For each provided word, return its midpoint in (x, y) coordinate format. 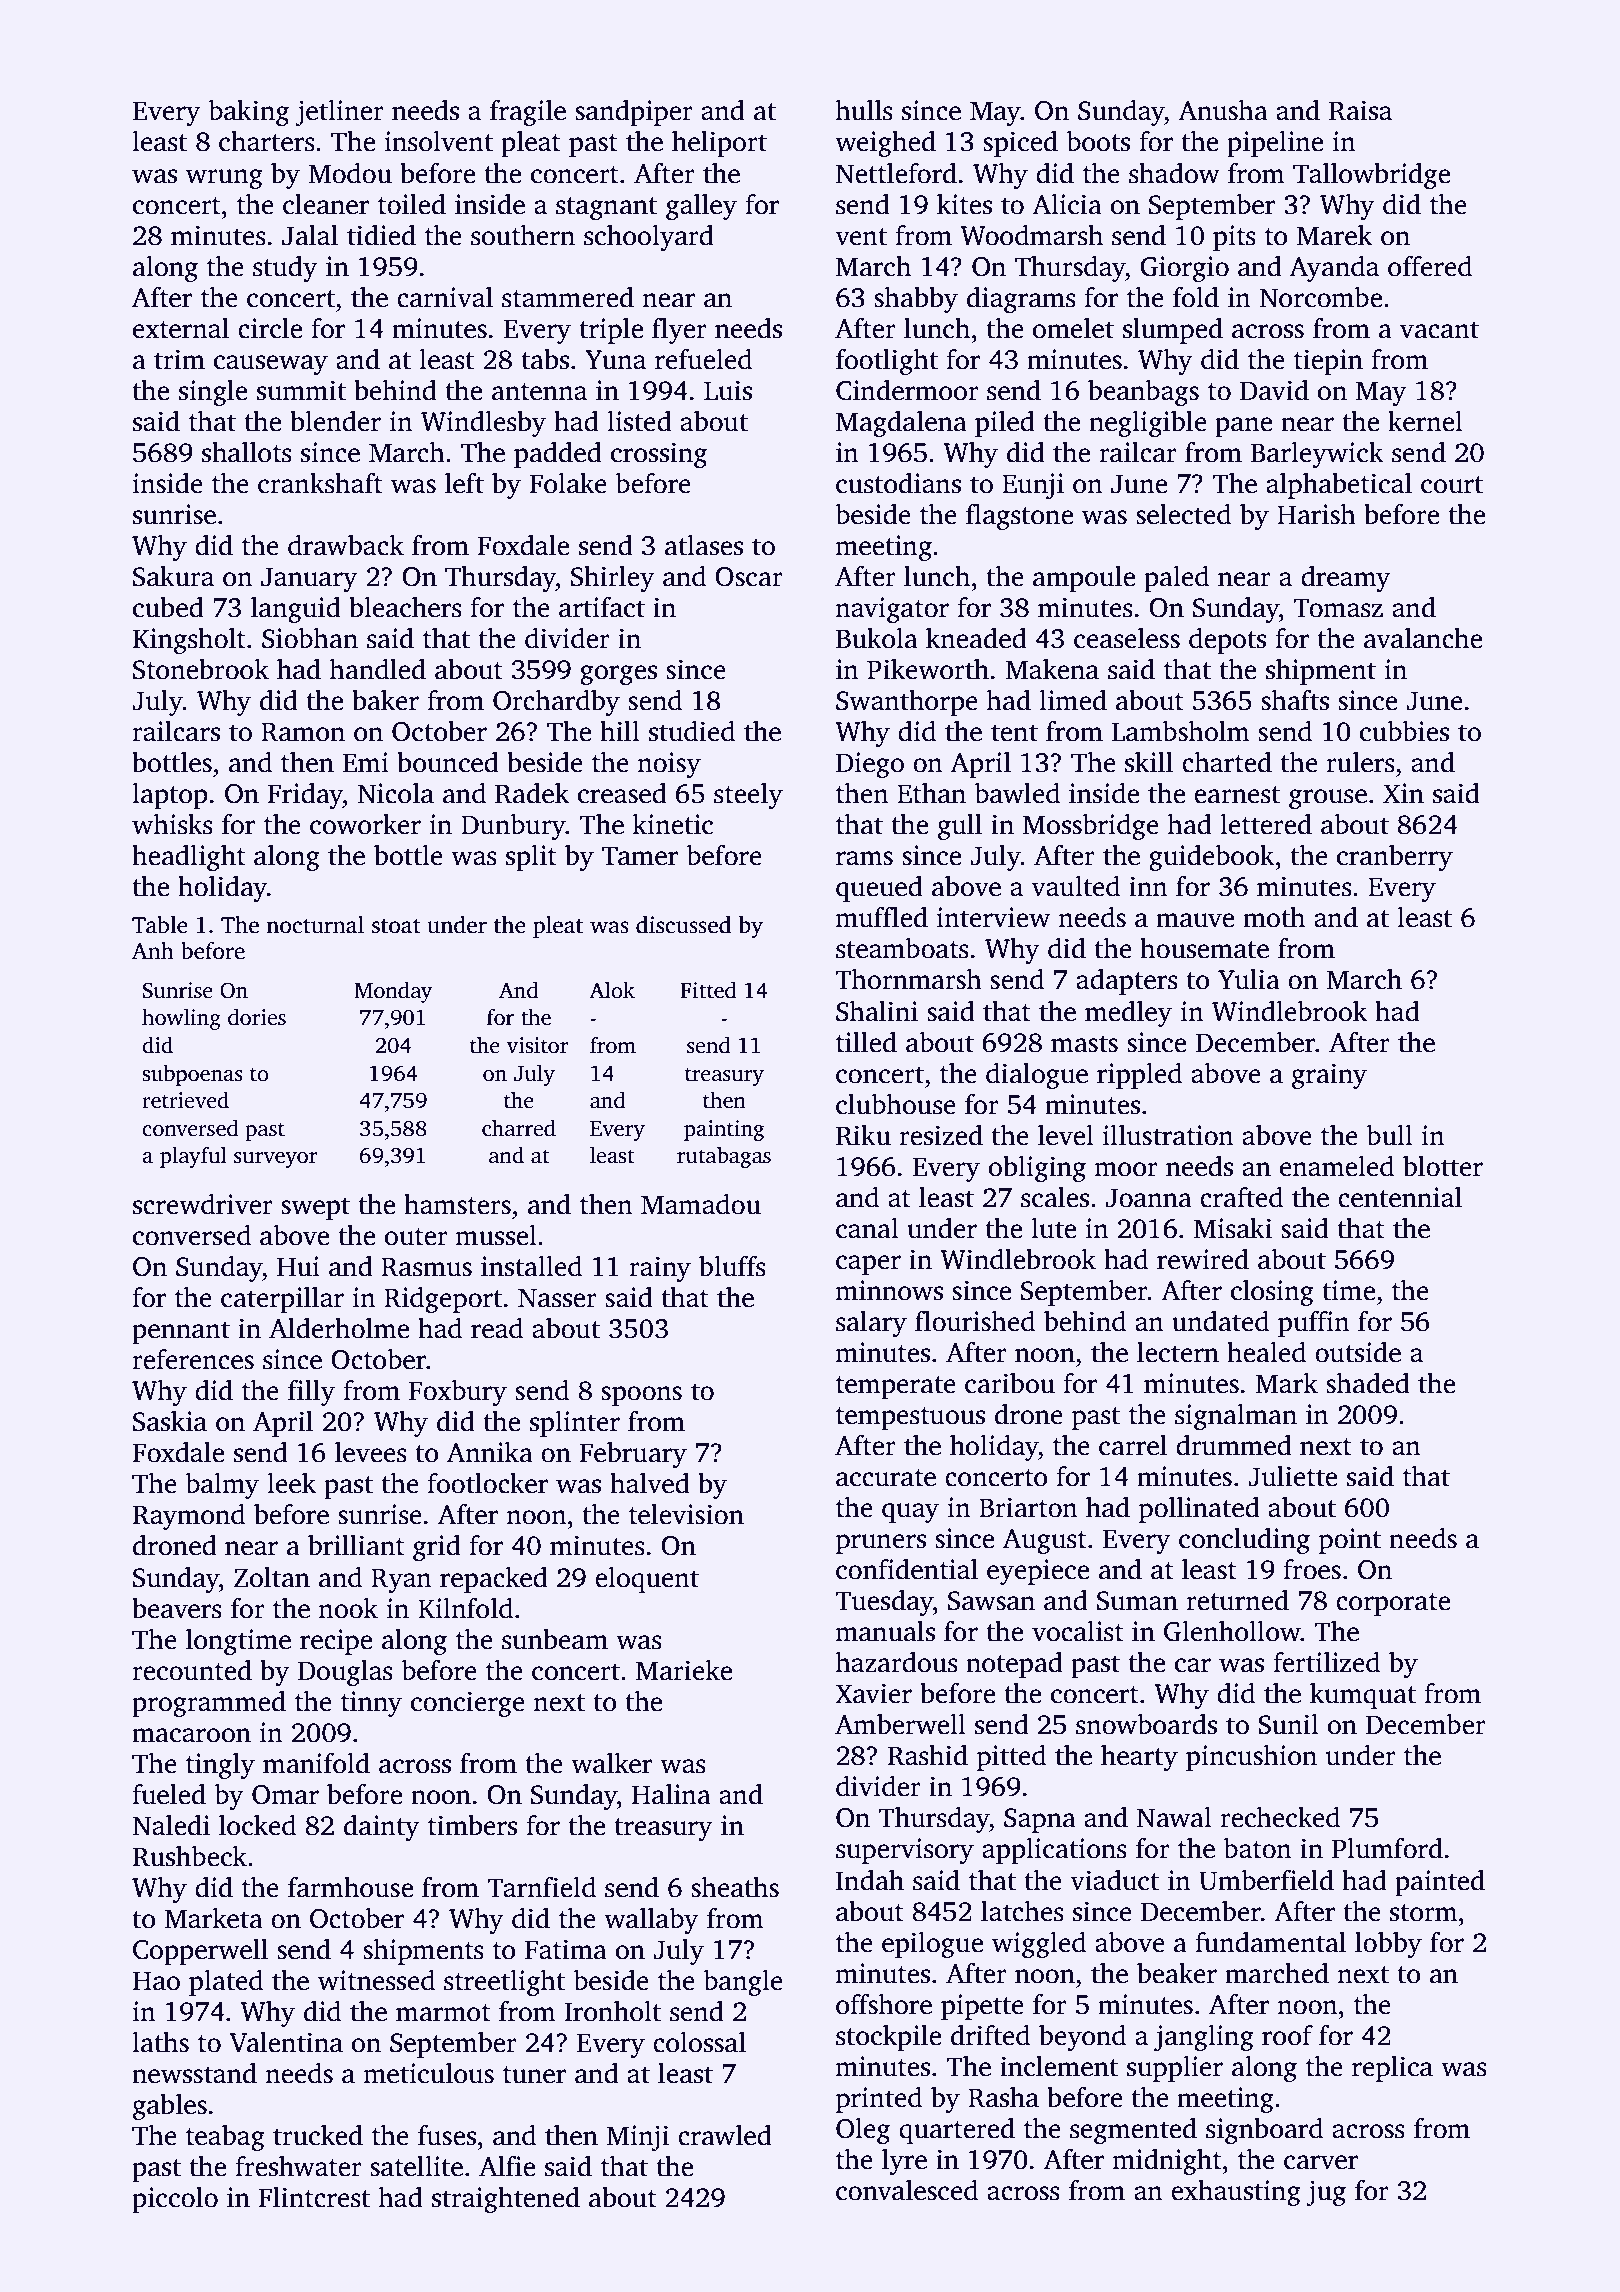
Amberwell (900, 1724)
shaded (1368, 1383)
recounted (192, 1670)
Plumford (1387, 1848)
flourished (975, 1321)
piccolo (175, 2200)
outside (1358, 1352)
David (1274, 390)
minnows (889, 1290)
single (213, 393)
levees (371, 1452)
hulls (864, 110)
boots (1098, 141)
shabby (916, 300)
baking (249, 113)
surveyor (275, 1160)
